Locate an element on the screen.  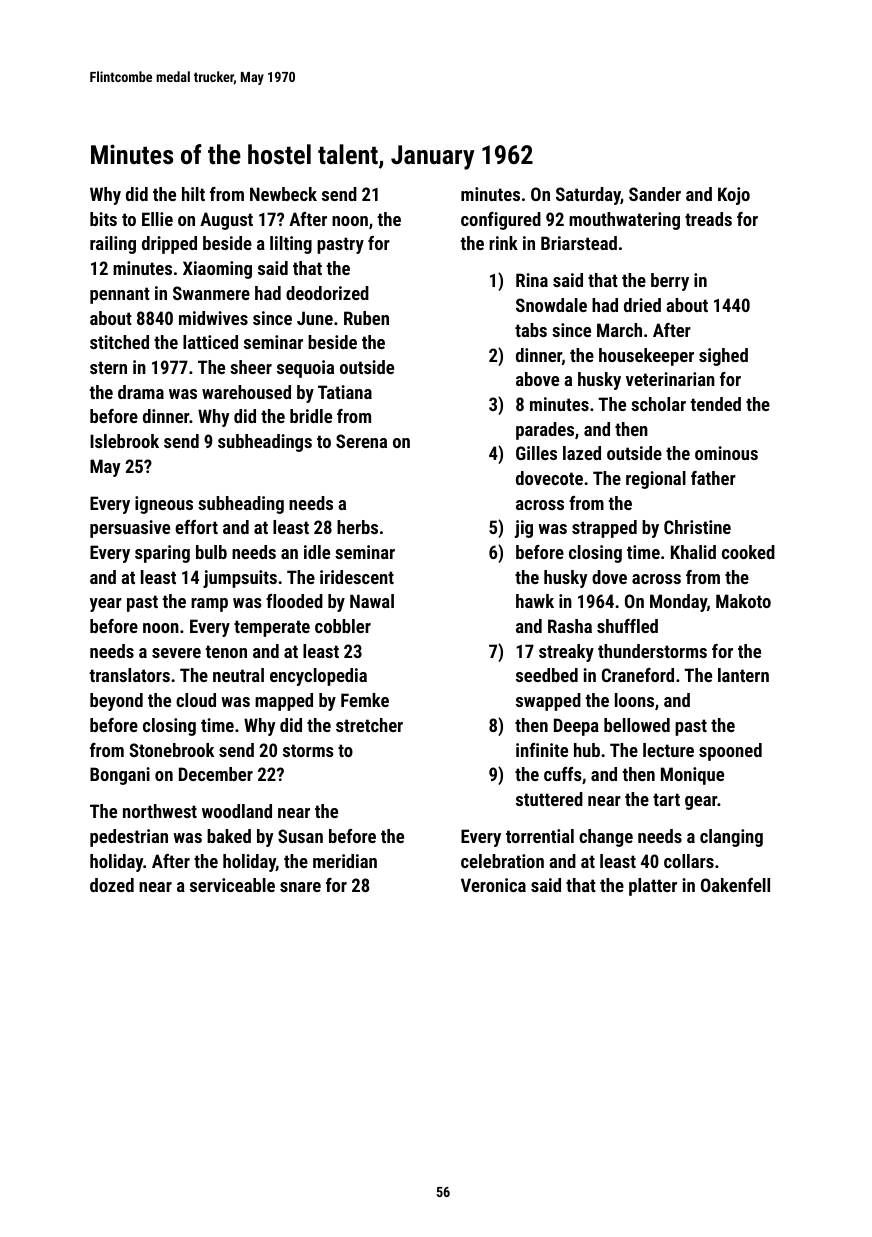
Femke is located at coordinates (365, 700).
